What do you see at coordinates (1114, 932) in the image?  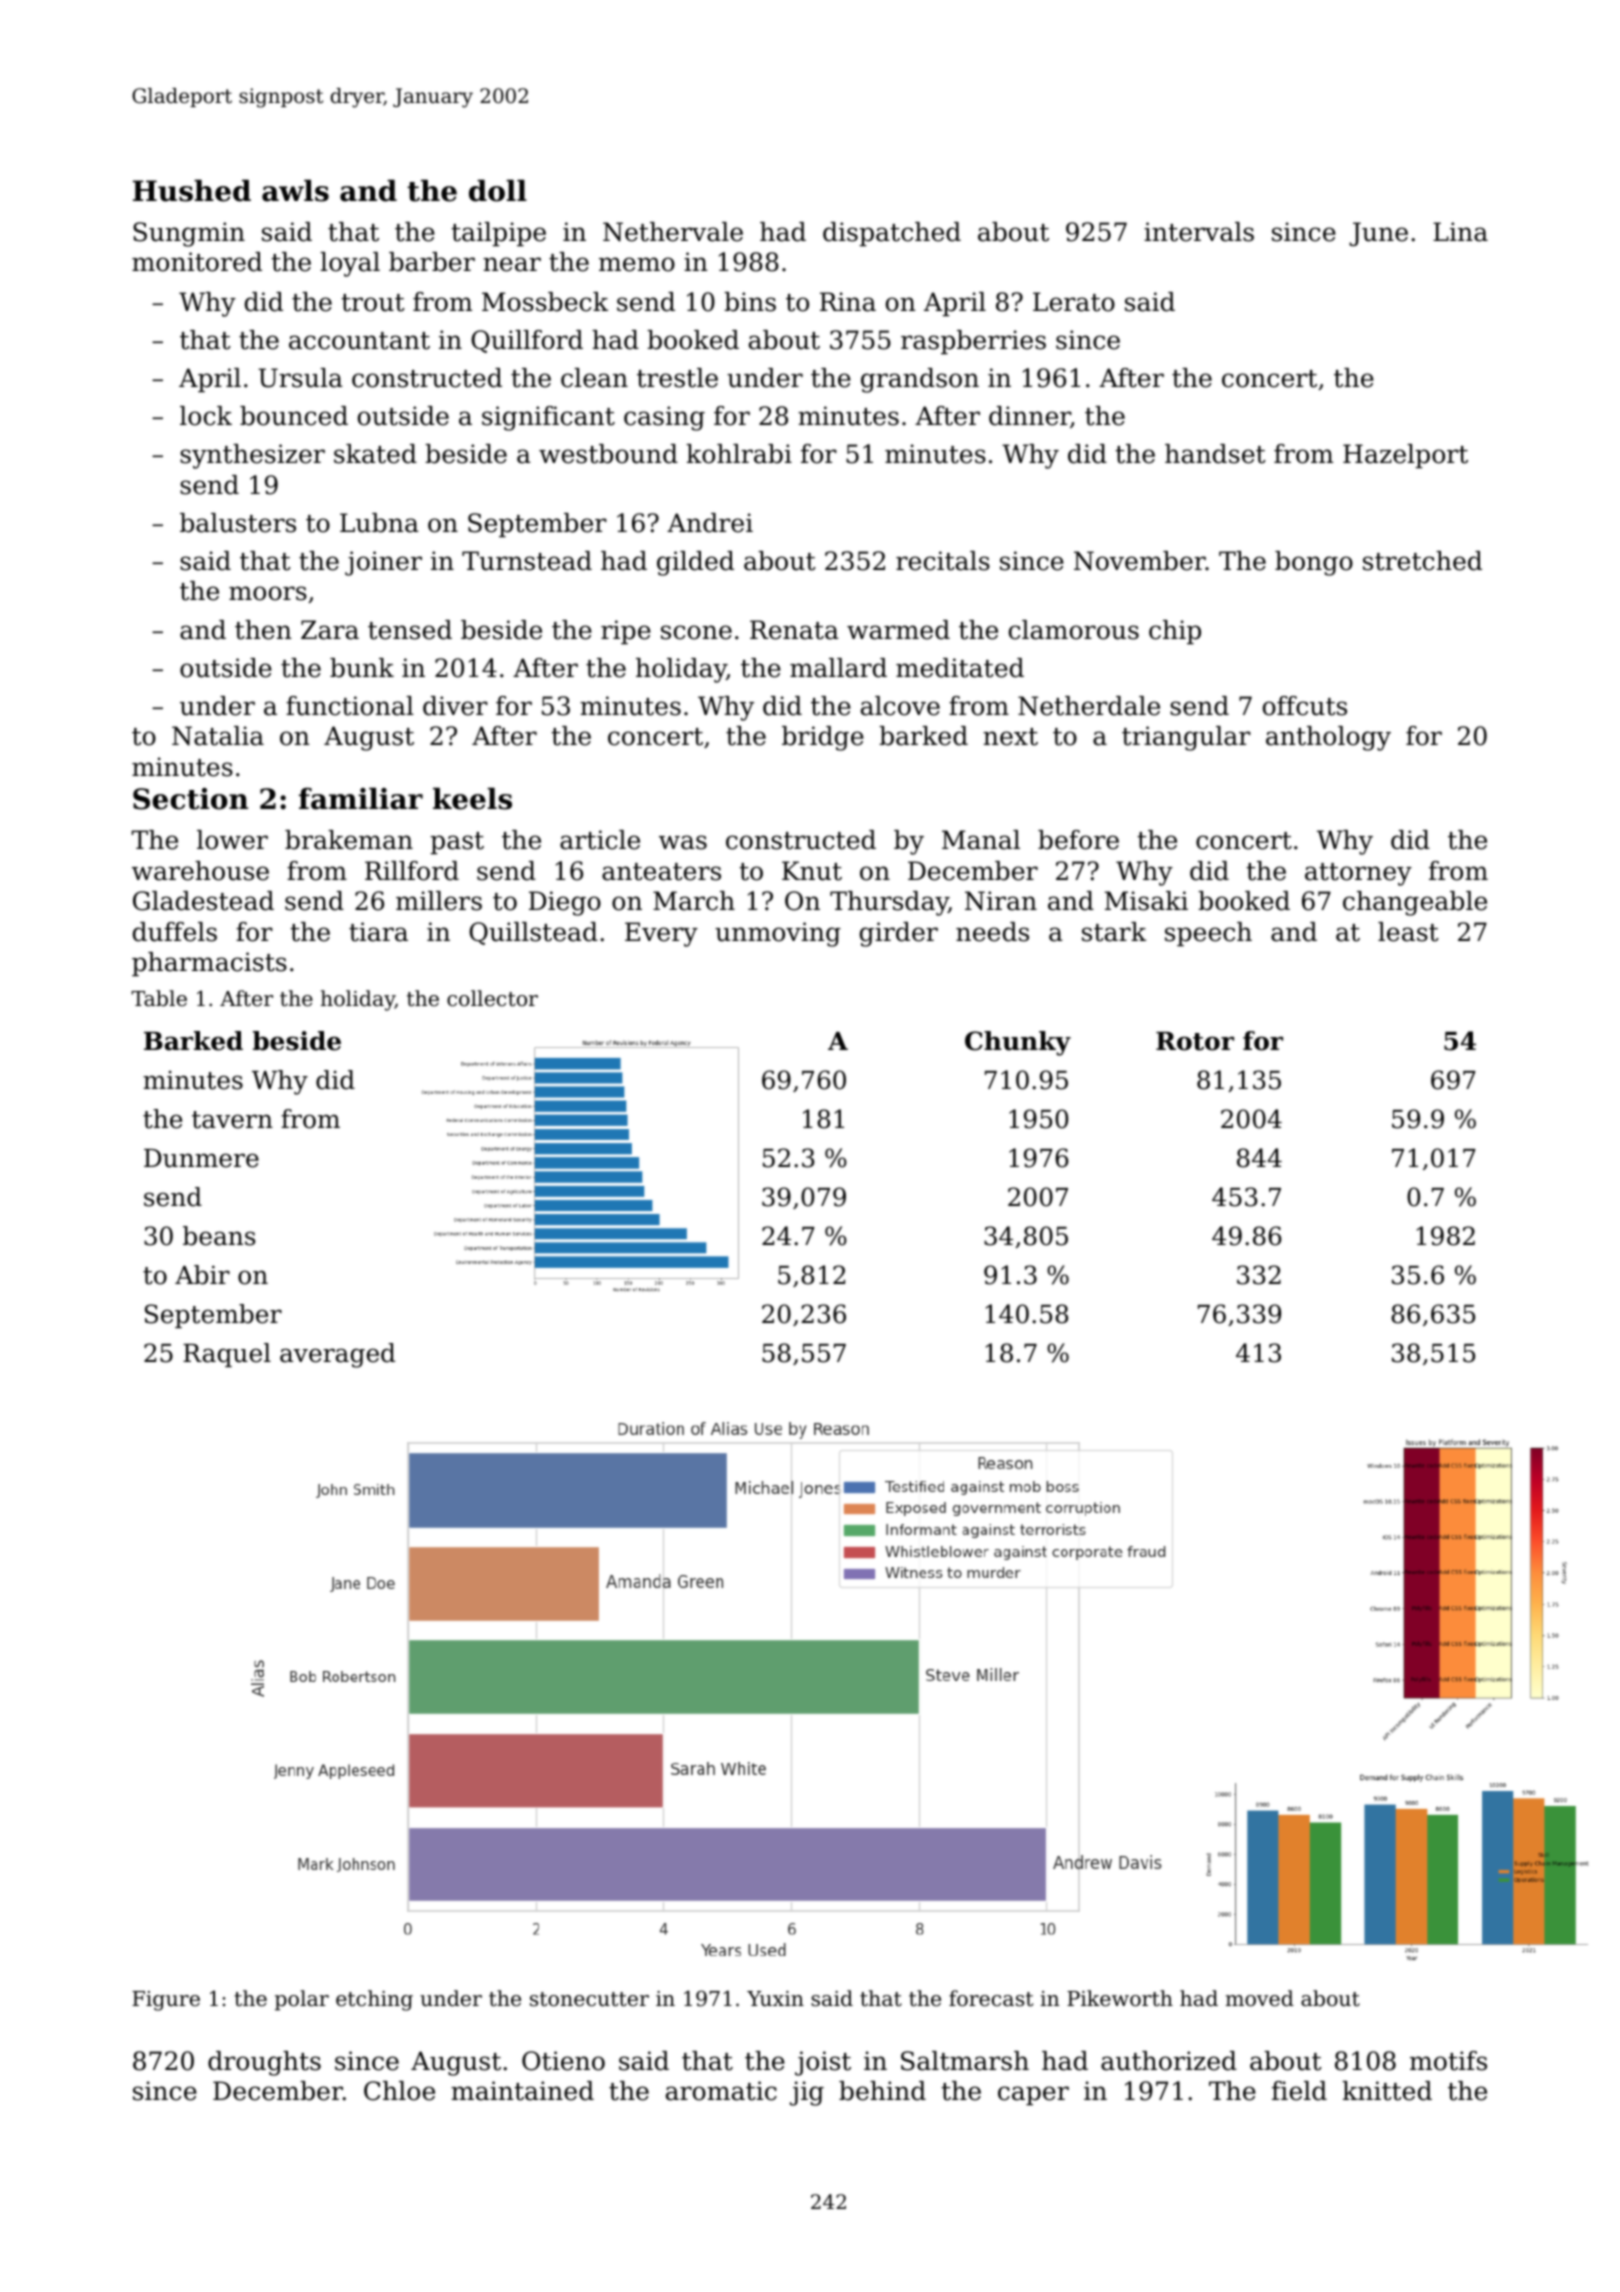 I see `stark` at bounding box center [1114, 932].
